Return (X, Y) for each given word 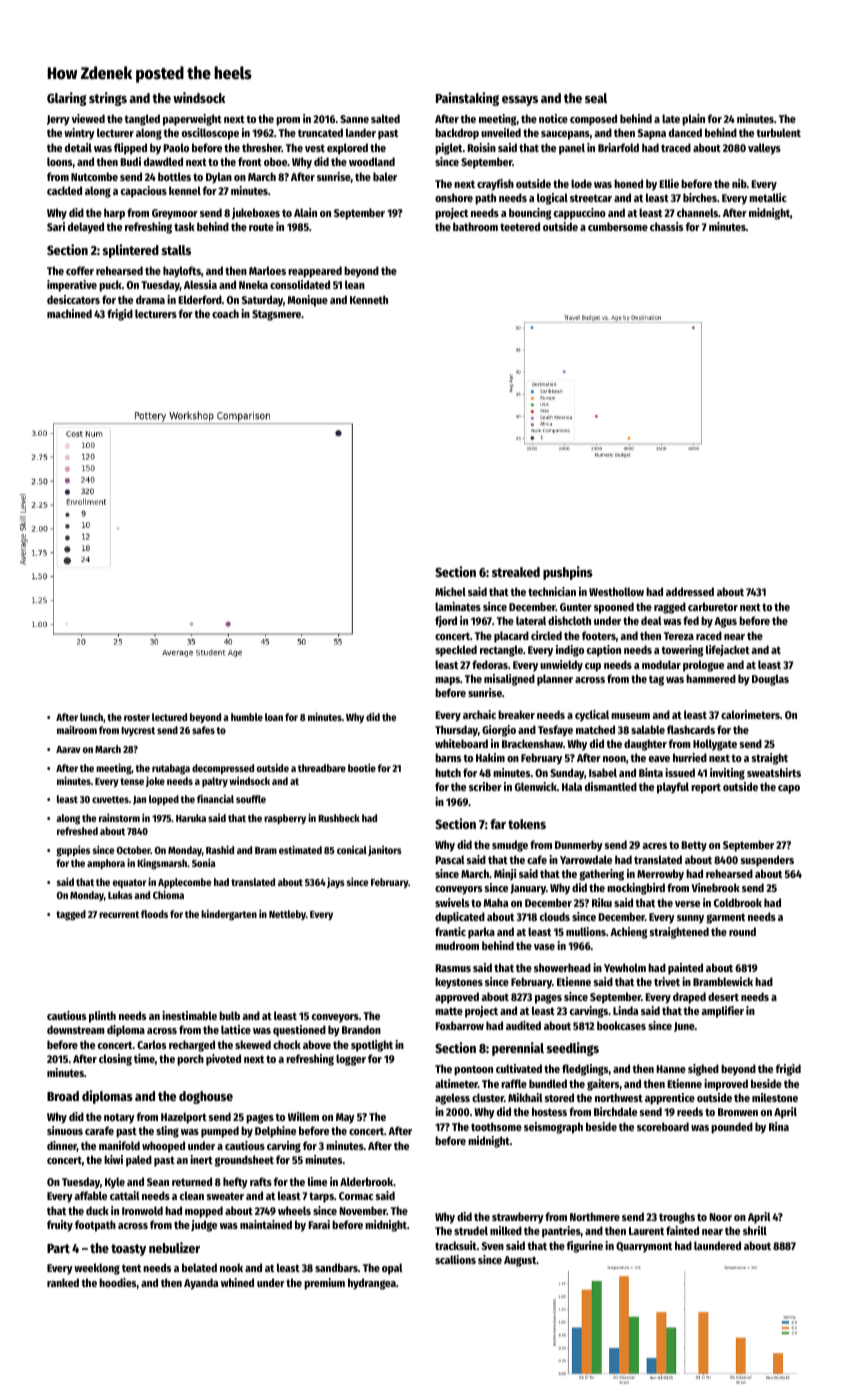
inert (201, 1159)
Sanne (354, 119)
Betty (694, 846)
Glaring (67, 99)
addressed (690, 591)
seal (596, 98)
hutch (448, 772)
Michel (450, 591)
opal (392, 1269)
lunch (91, 717)
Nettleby (287, 915)
